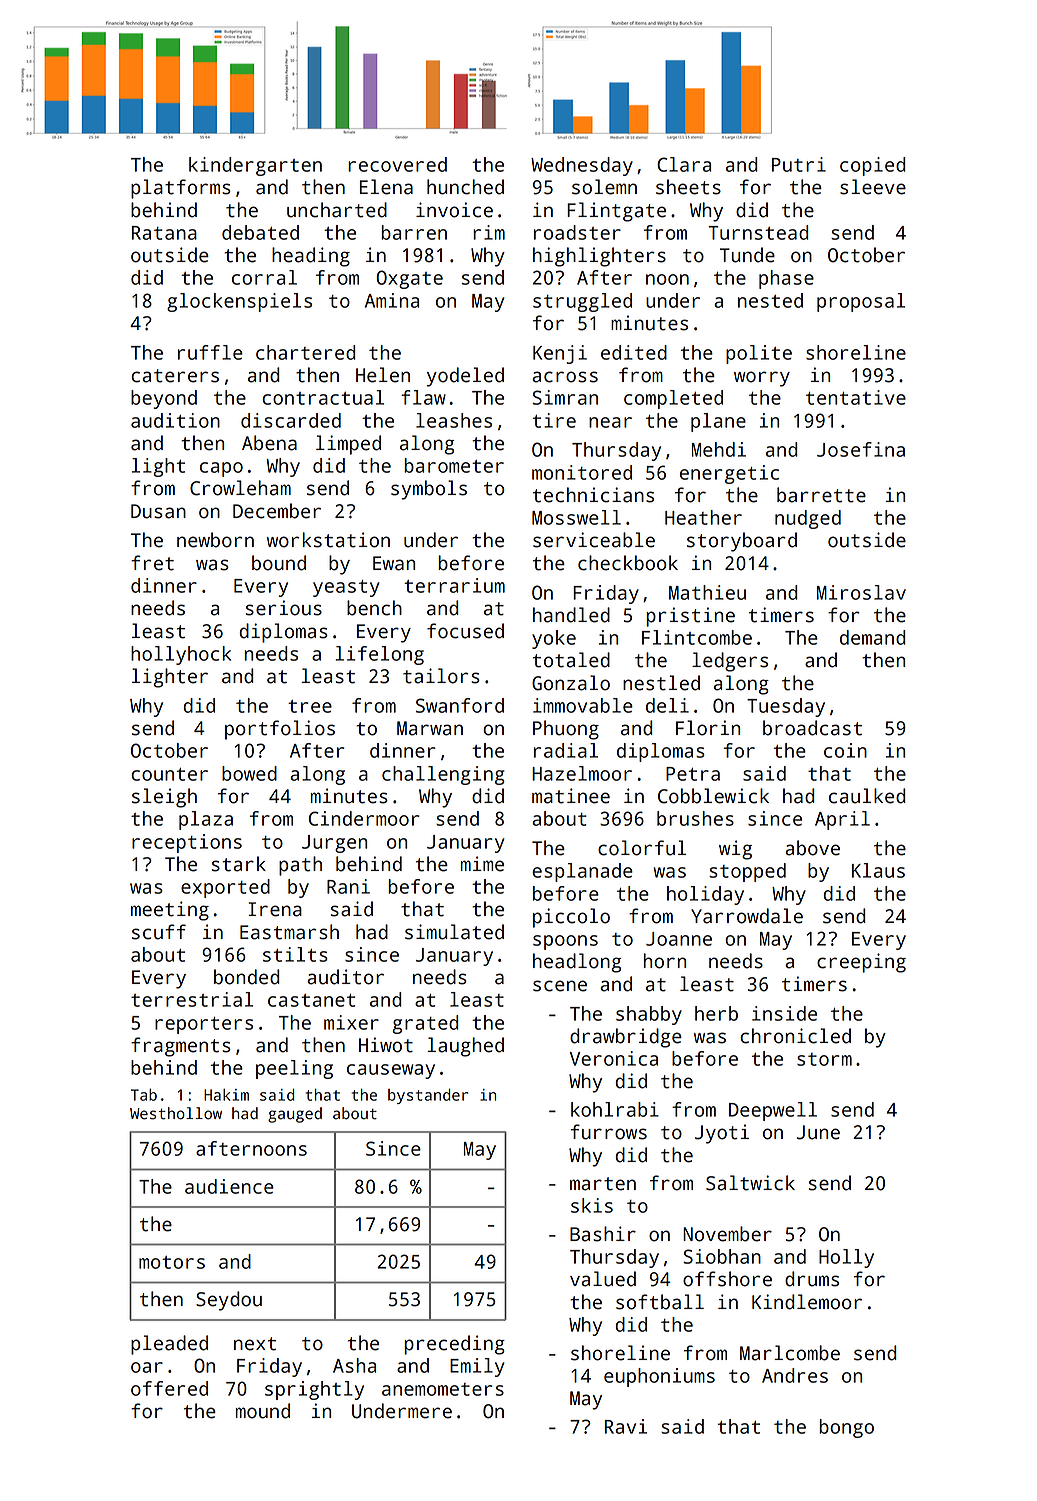  What do you see at coordinates (210, 352) in the document?
I see `ruffle` at bounding box center [210, 352].
